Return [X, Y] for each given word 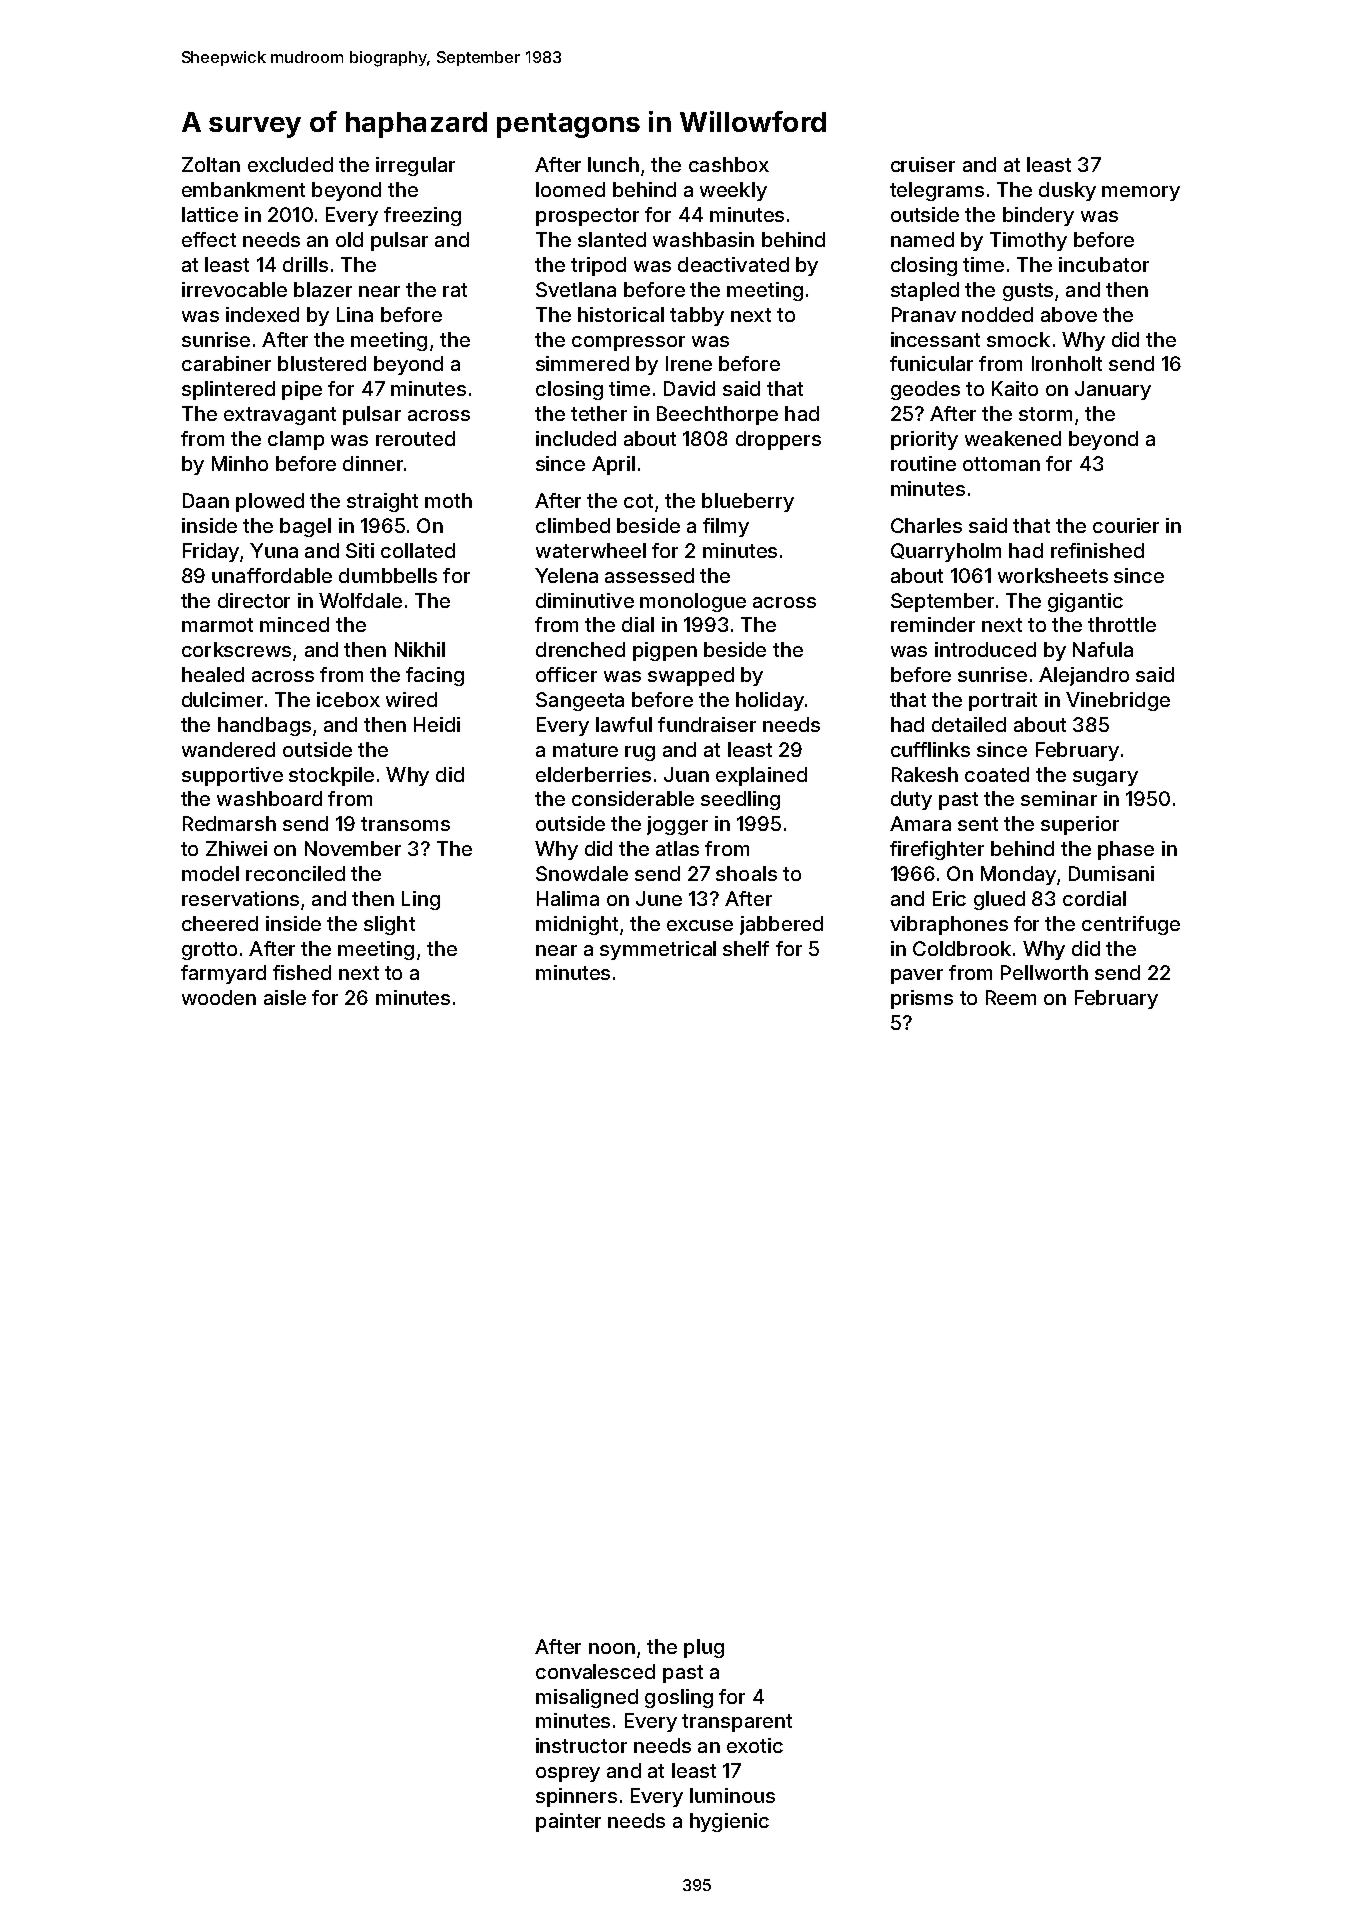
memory [1141, 193]
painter [568, 1822]
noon [612, 1648]
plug [704, 1648]
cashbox [729, 164]
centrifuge [1131, 925]
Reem [1011, 997]
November [353, 848]
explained [761, 776]
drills [305, 264]
